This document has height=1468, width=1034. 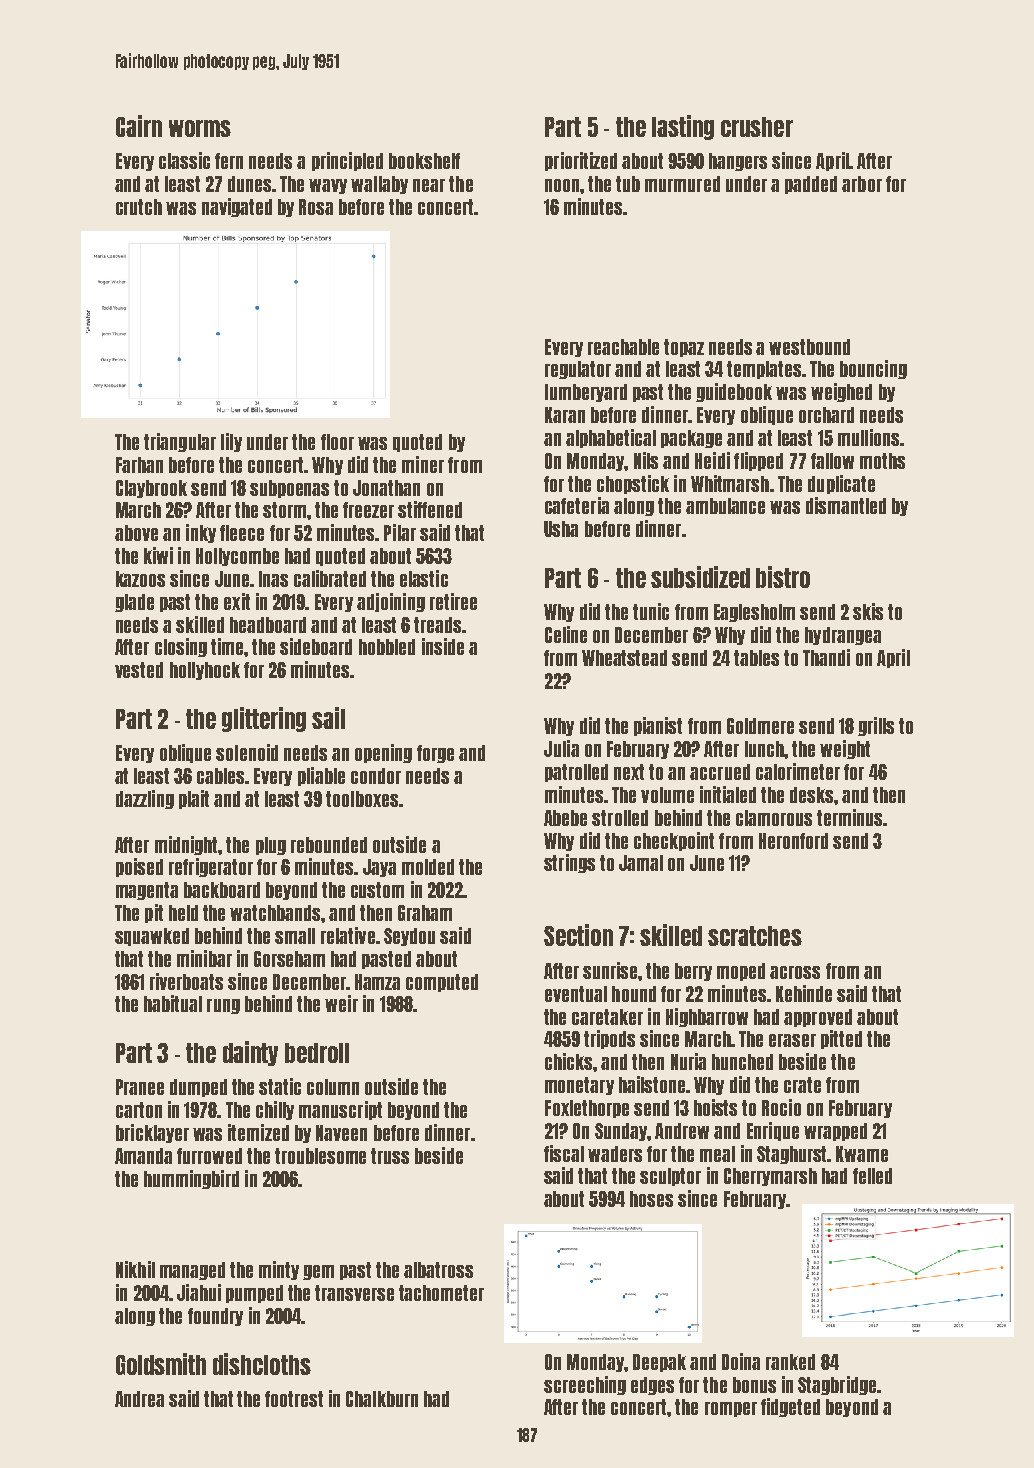 I want to click on prioritized, so click(x=581, y=161).
